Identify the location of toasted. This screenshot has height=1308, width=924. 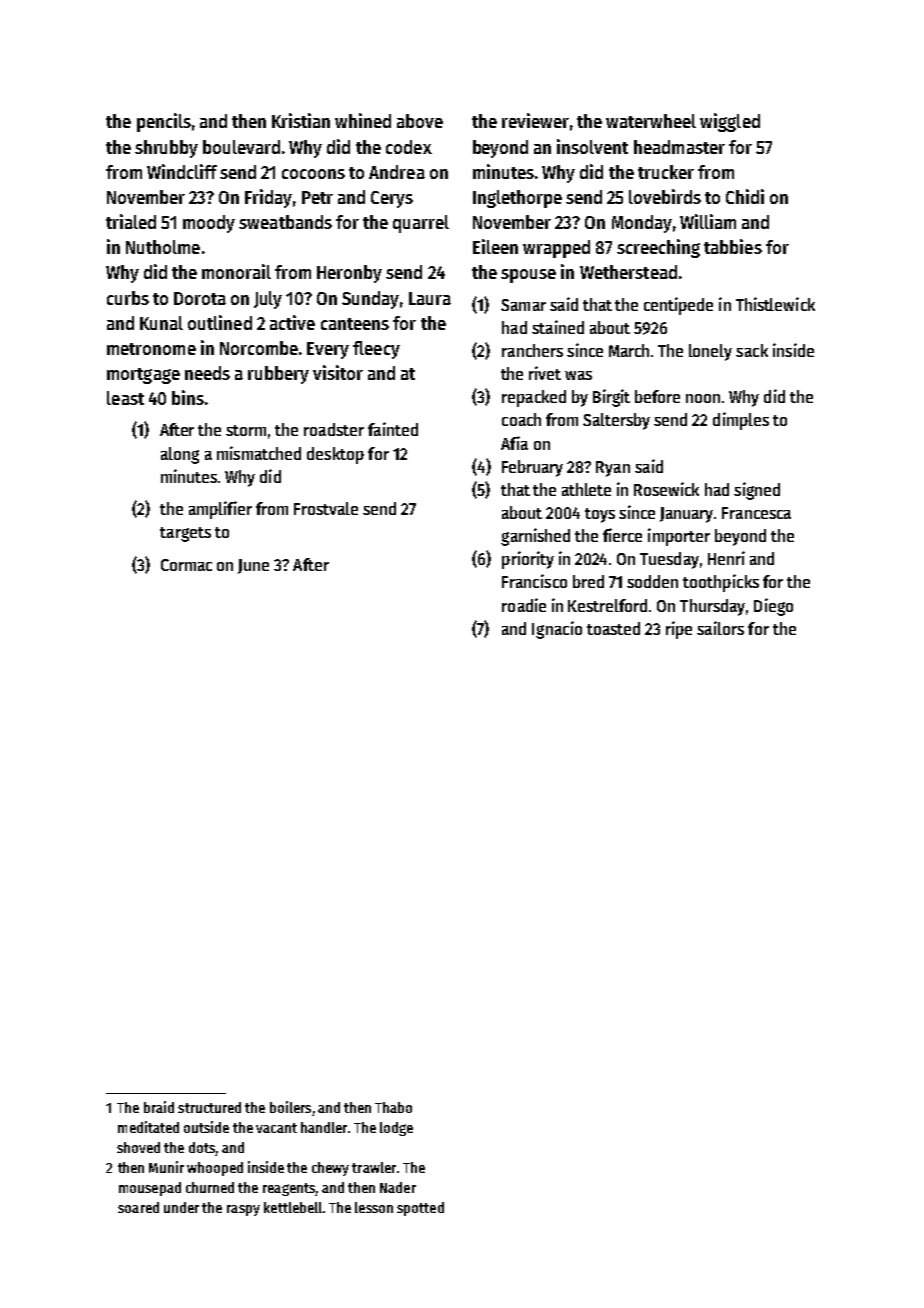
(613, 628).
